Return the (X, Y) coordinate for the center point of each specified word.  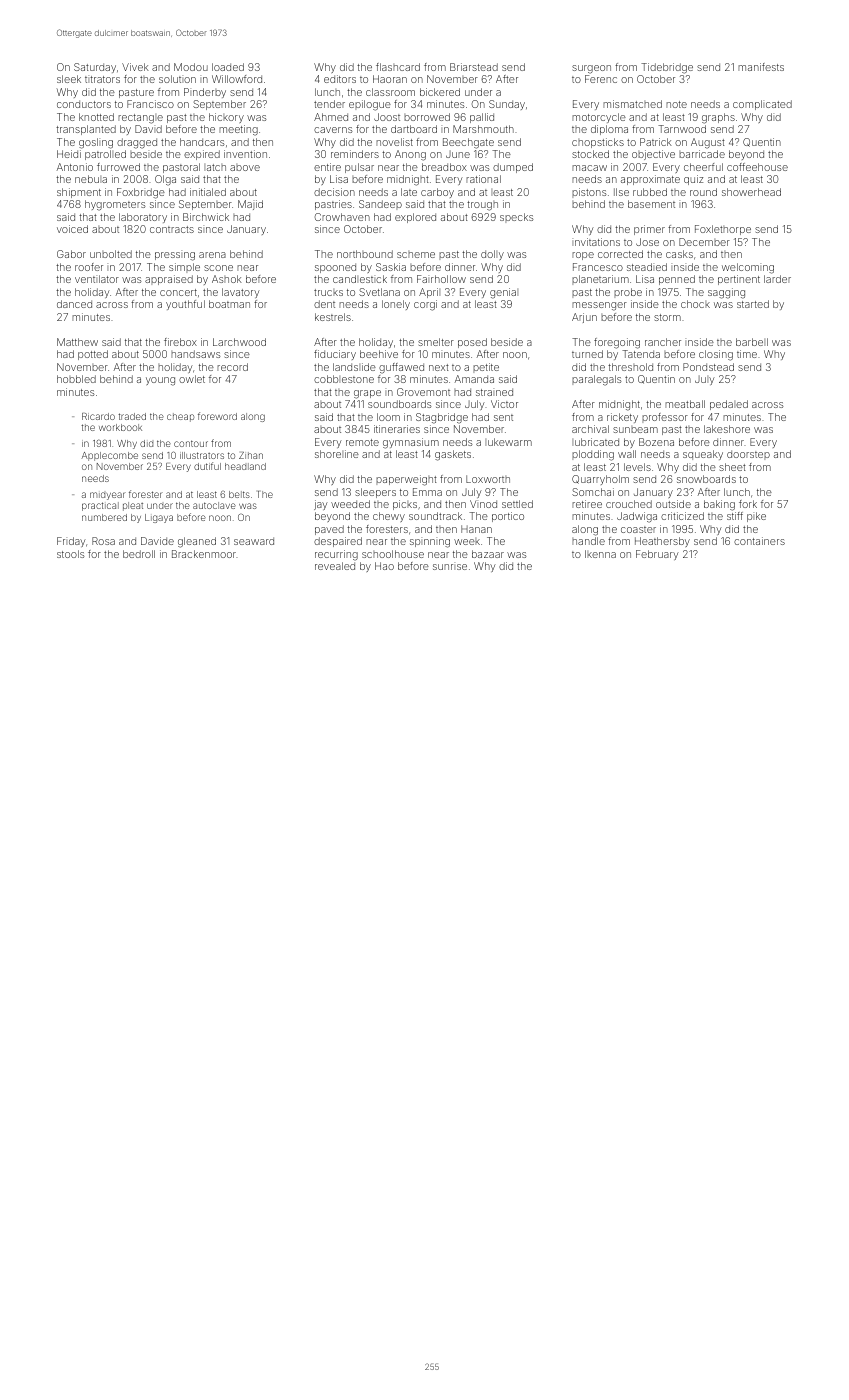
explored (415, 218)
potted (93, 355)
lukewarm (508, 442)
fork (748, 504)
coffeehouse (757, 167)
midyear (108, 496)
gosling (96, 143)
